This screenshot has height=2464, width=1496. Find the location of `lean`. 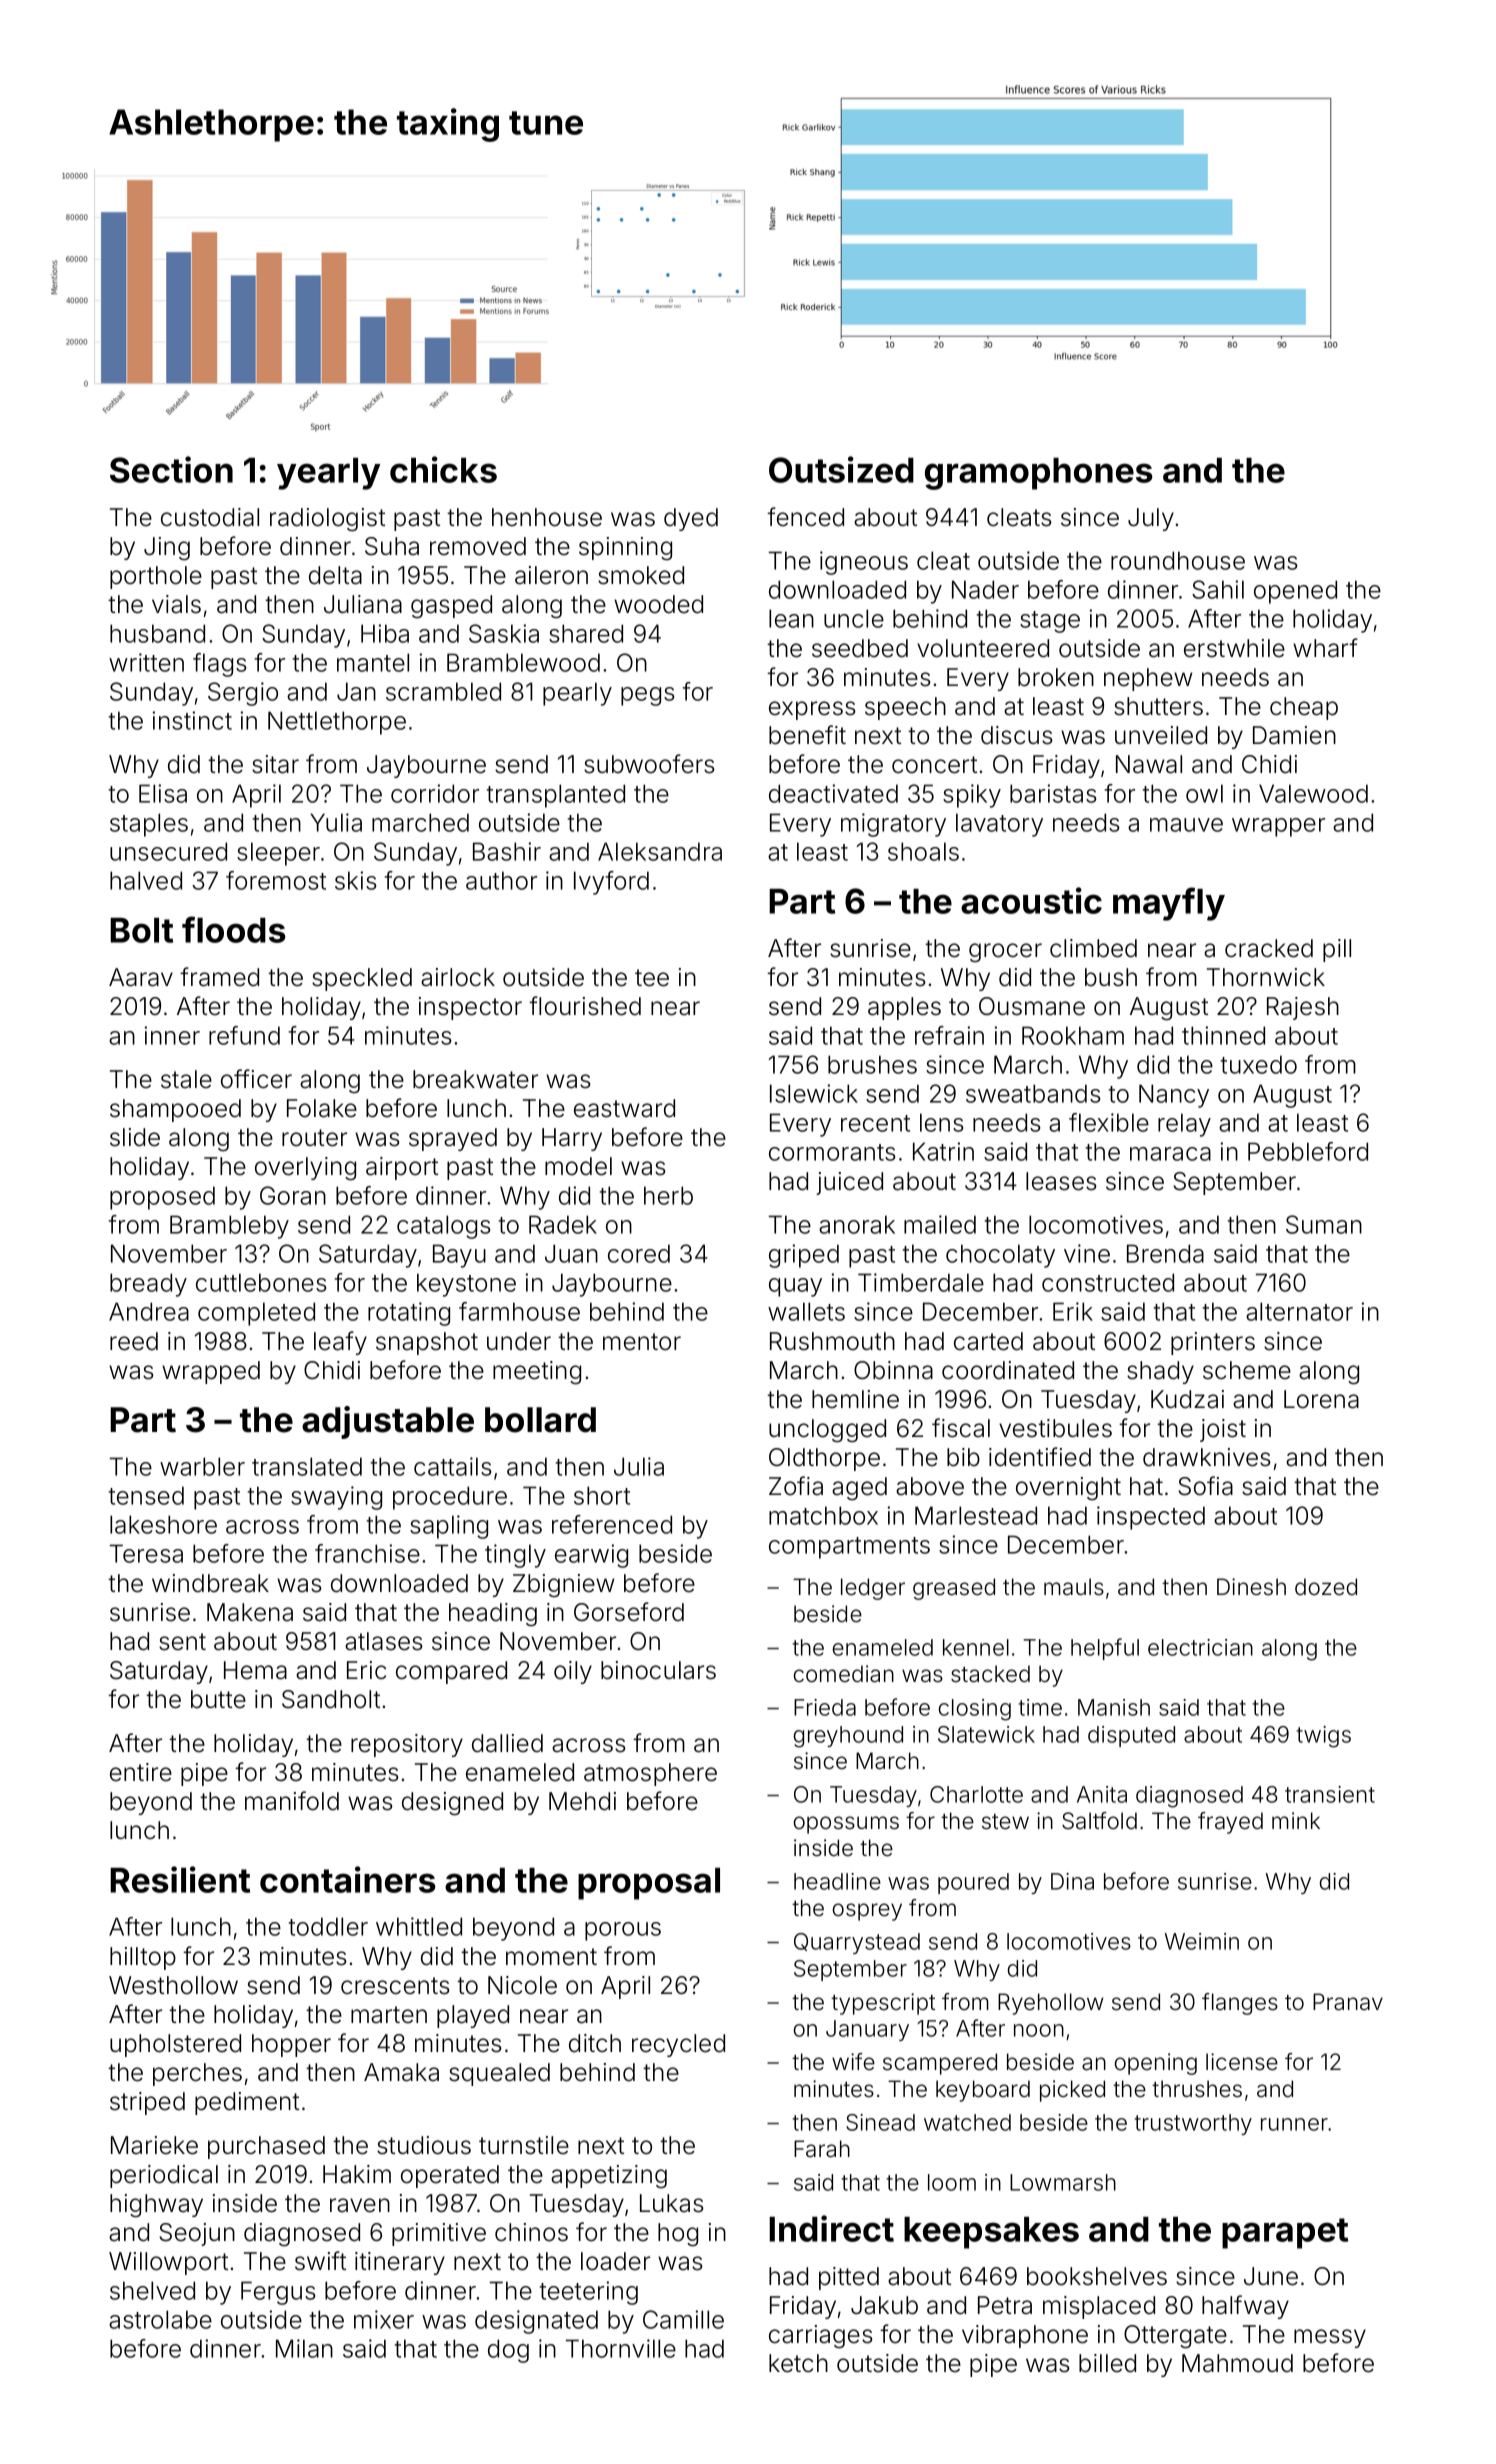

lean is located at coordinates (791, 618).
